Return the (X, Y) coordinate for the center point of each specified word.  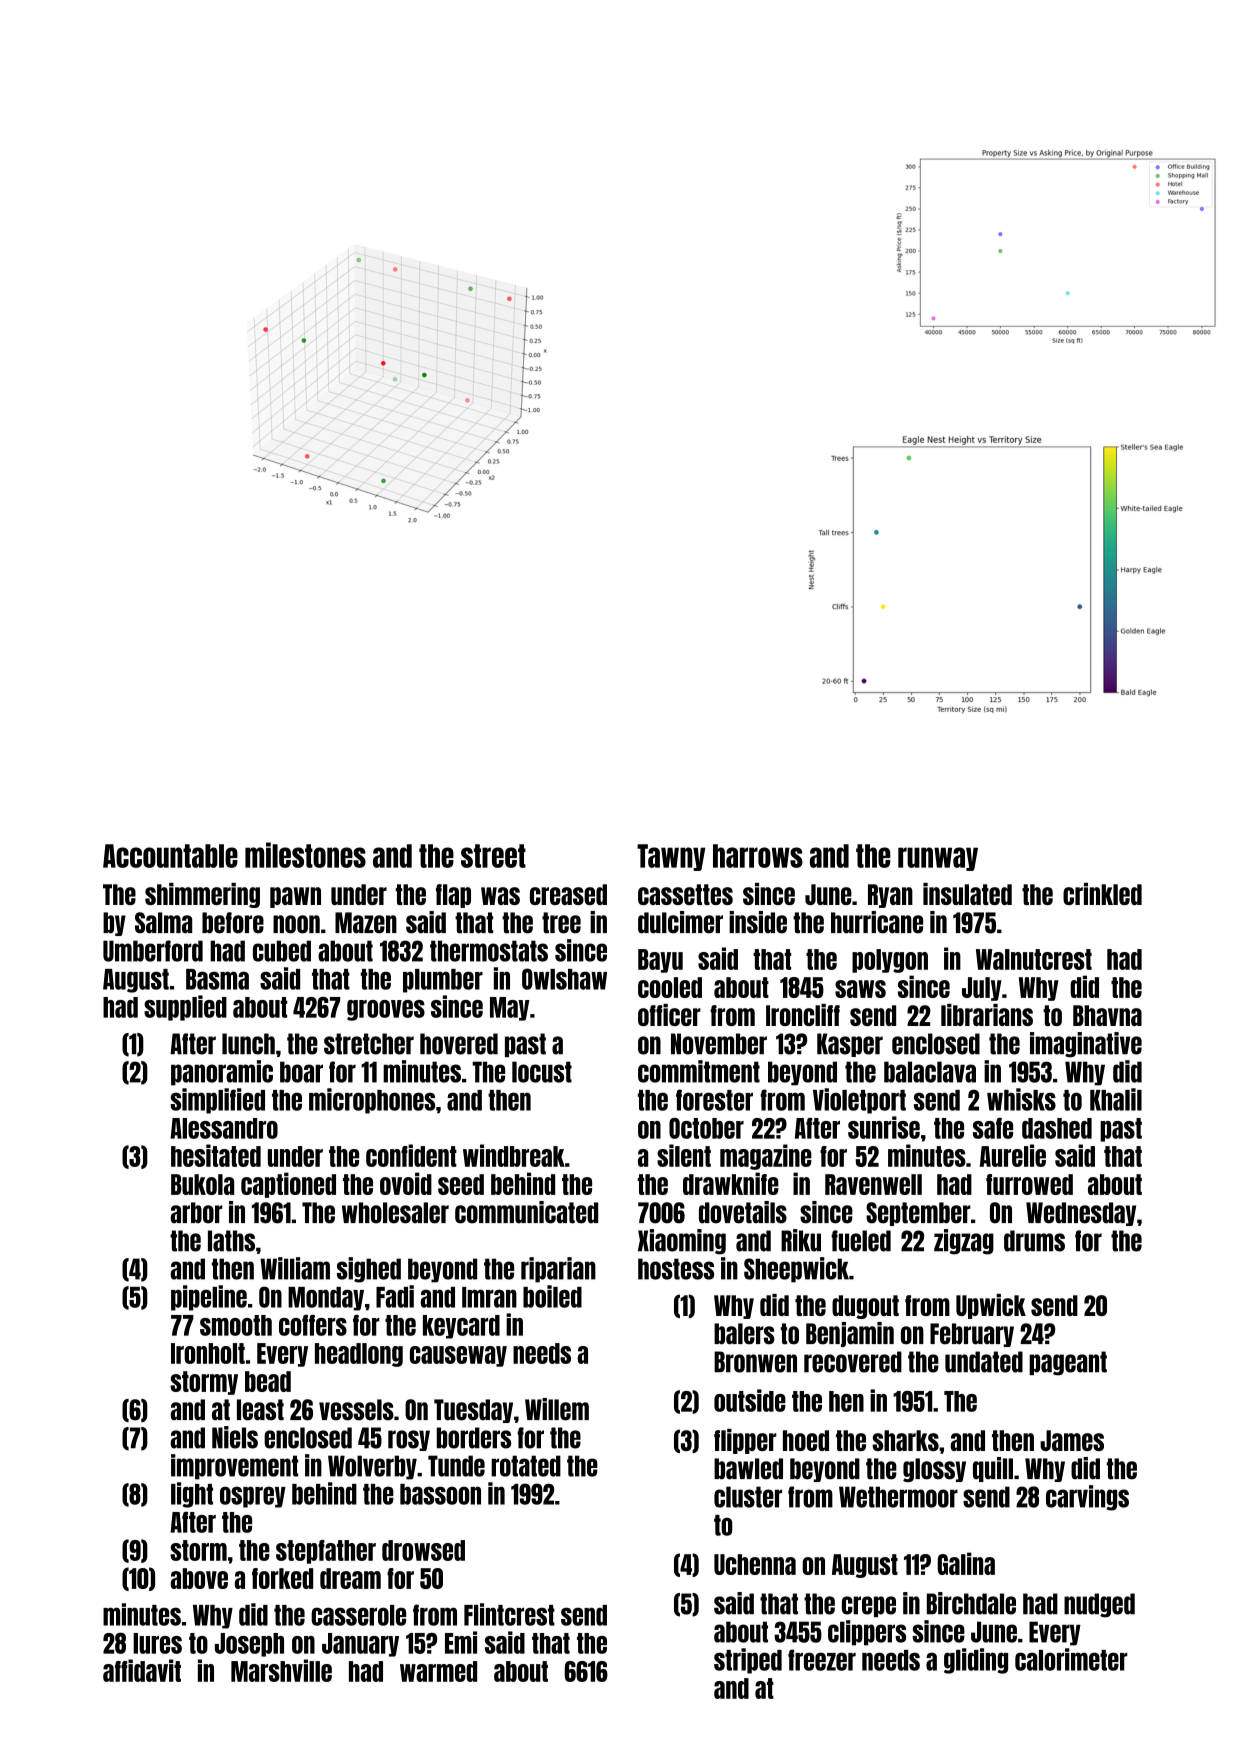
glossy (934, 1470)
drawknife (731, 1183)
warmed (438, 1671)
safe (993, 1128)
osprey (253, 1497)
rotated (526, 1466)
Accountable (170, 856)
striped (748, 1661)
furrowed (1029, 1184)
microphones (372, 1101)
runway (938, 859)
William (295, 1268)
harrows (758, 856)
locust (542, 1072)
